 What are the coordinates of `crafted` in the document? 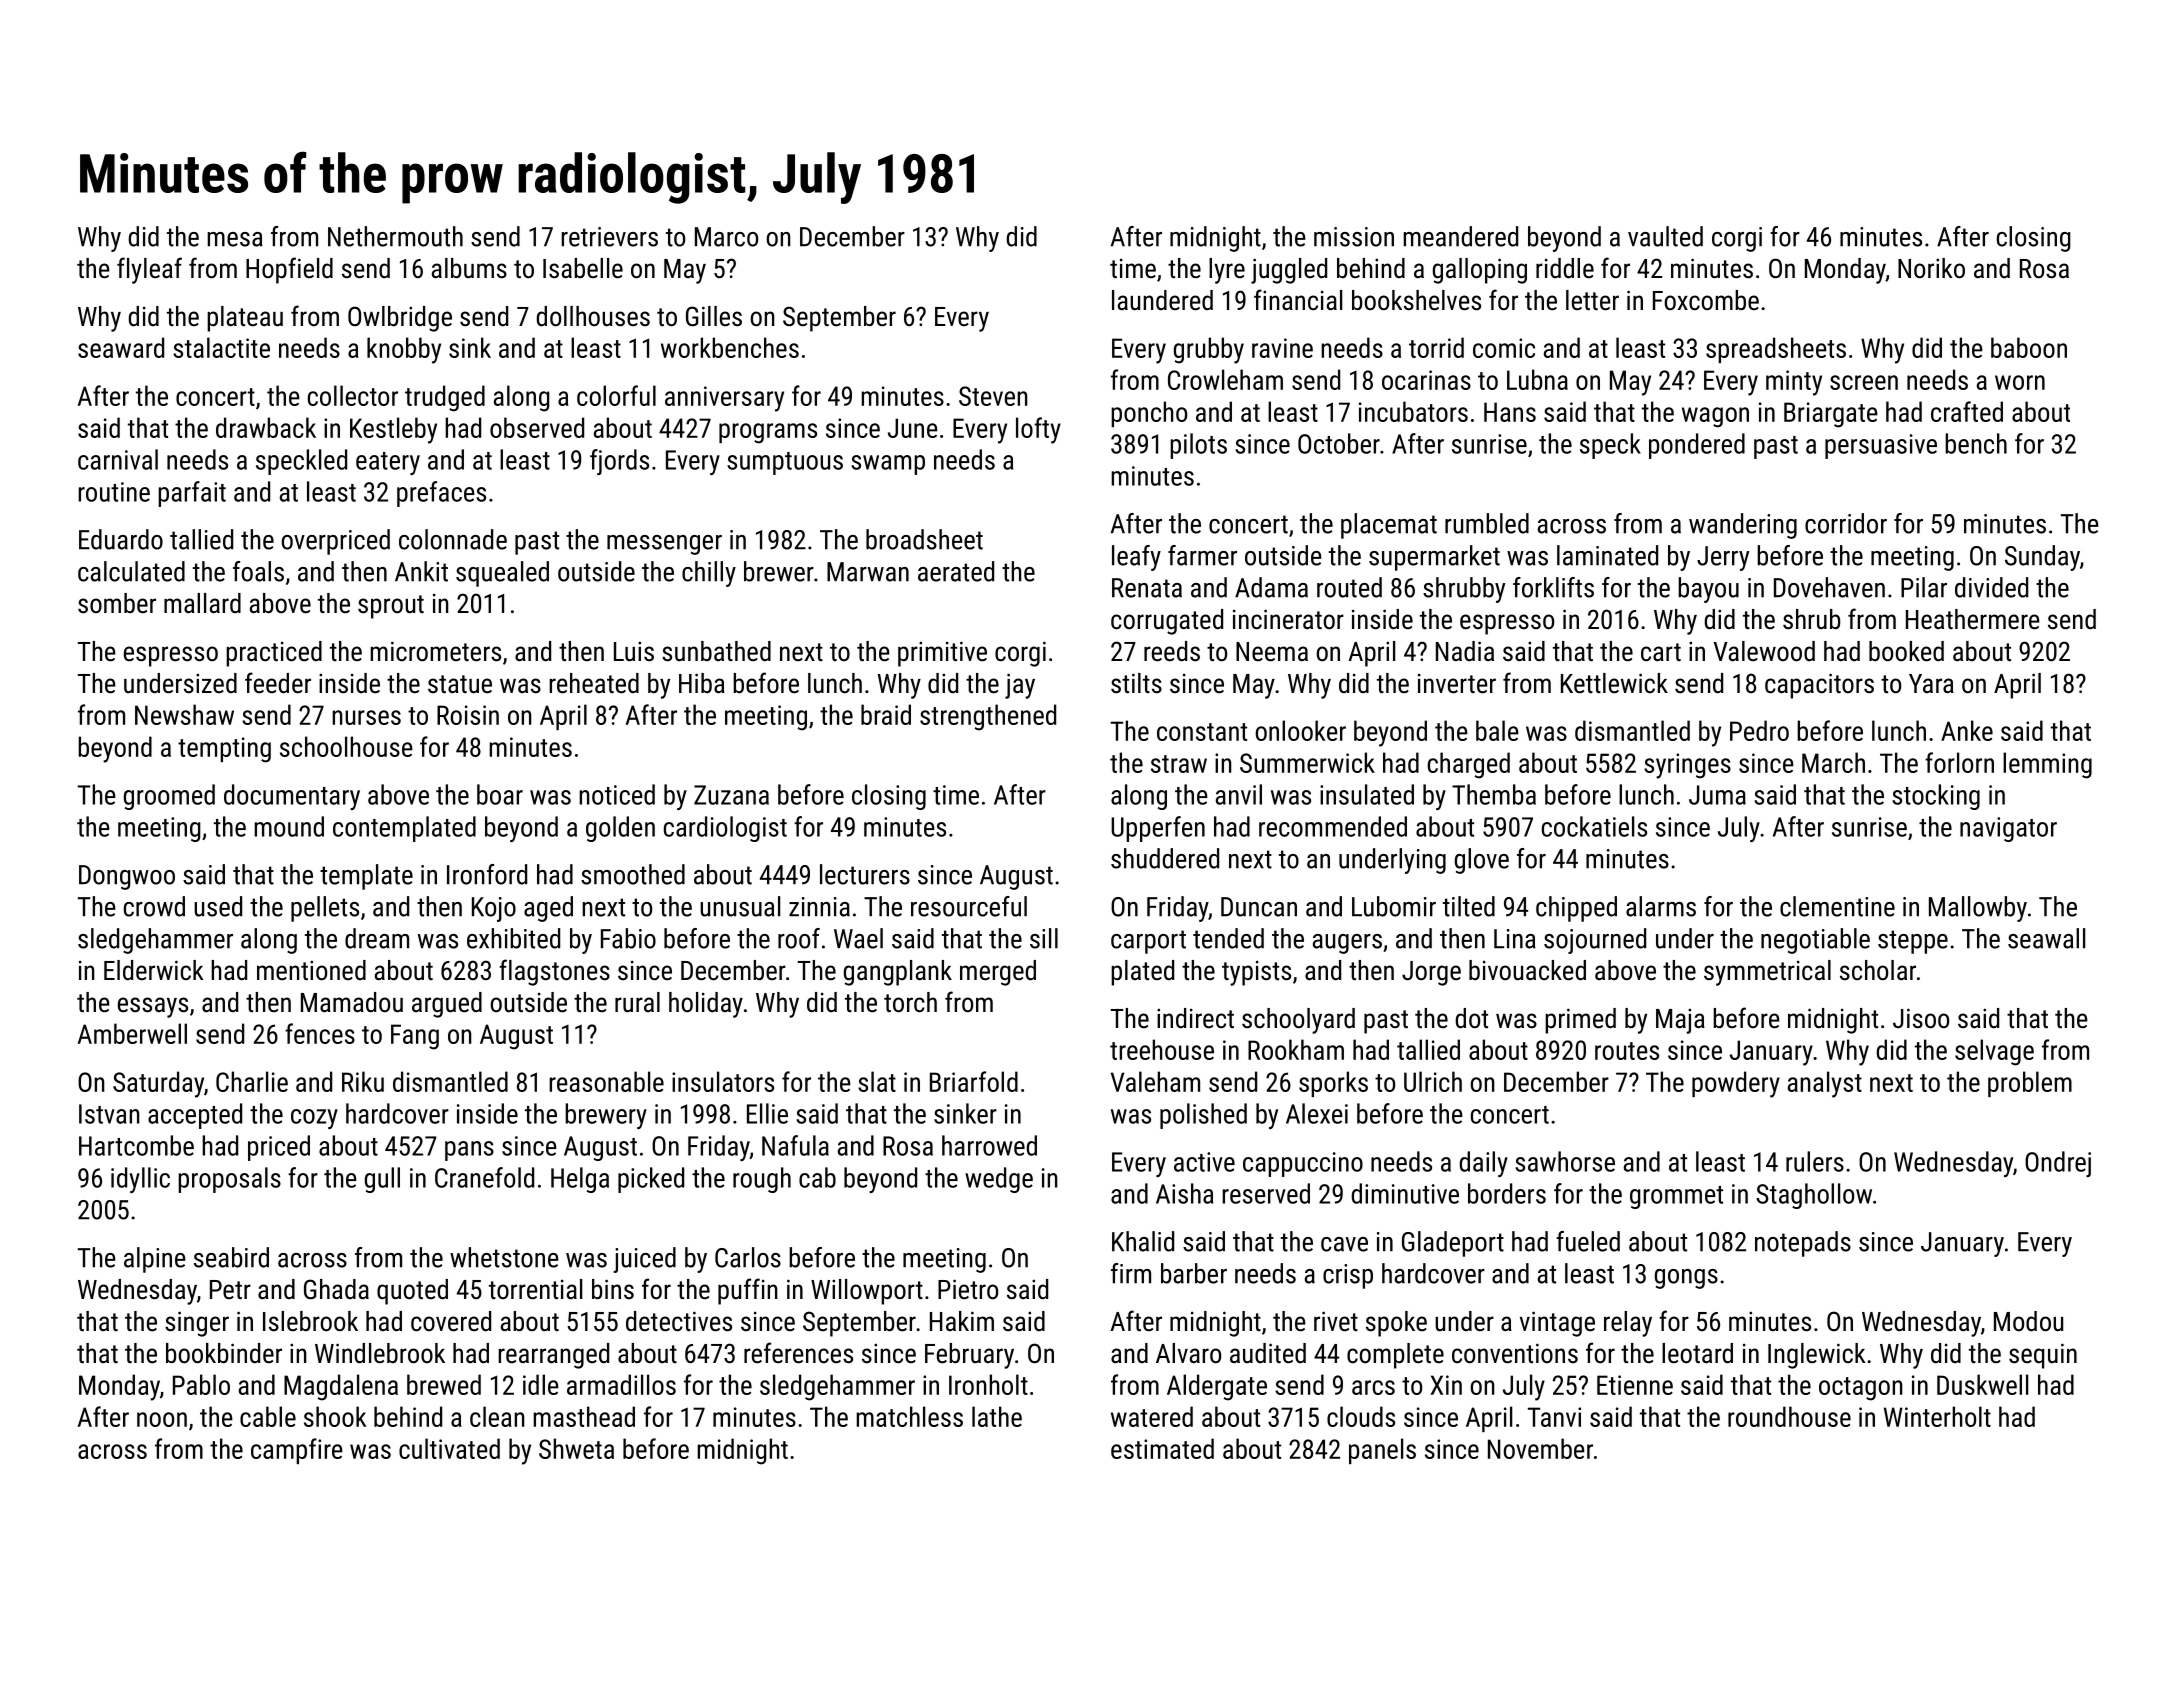 It's located at (1967, 411).
